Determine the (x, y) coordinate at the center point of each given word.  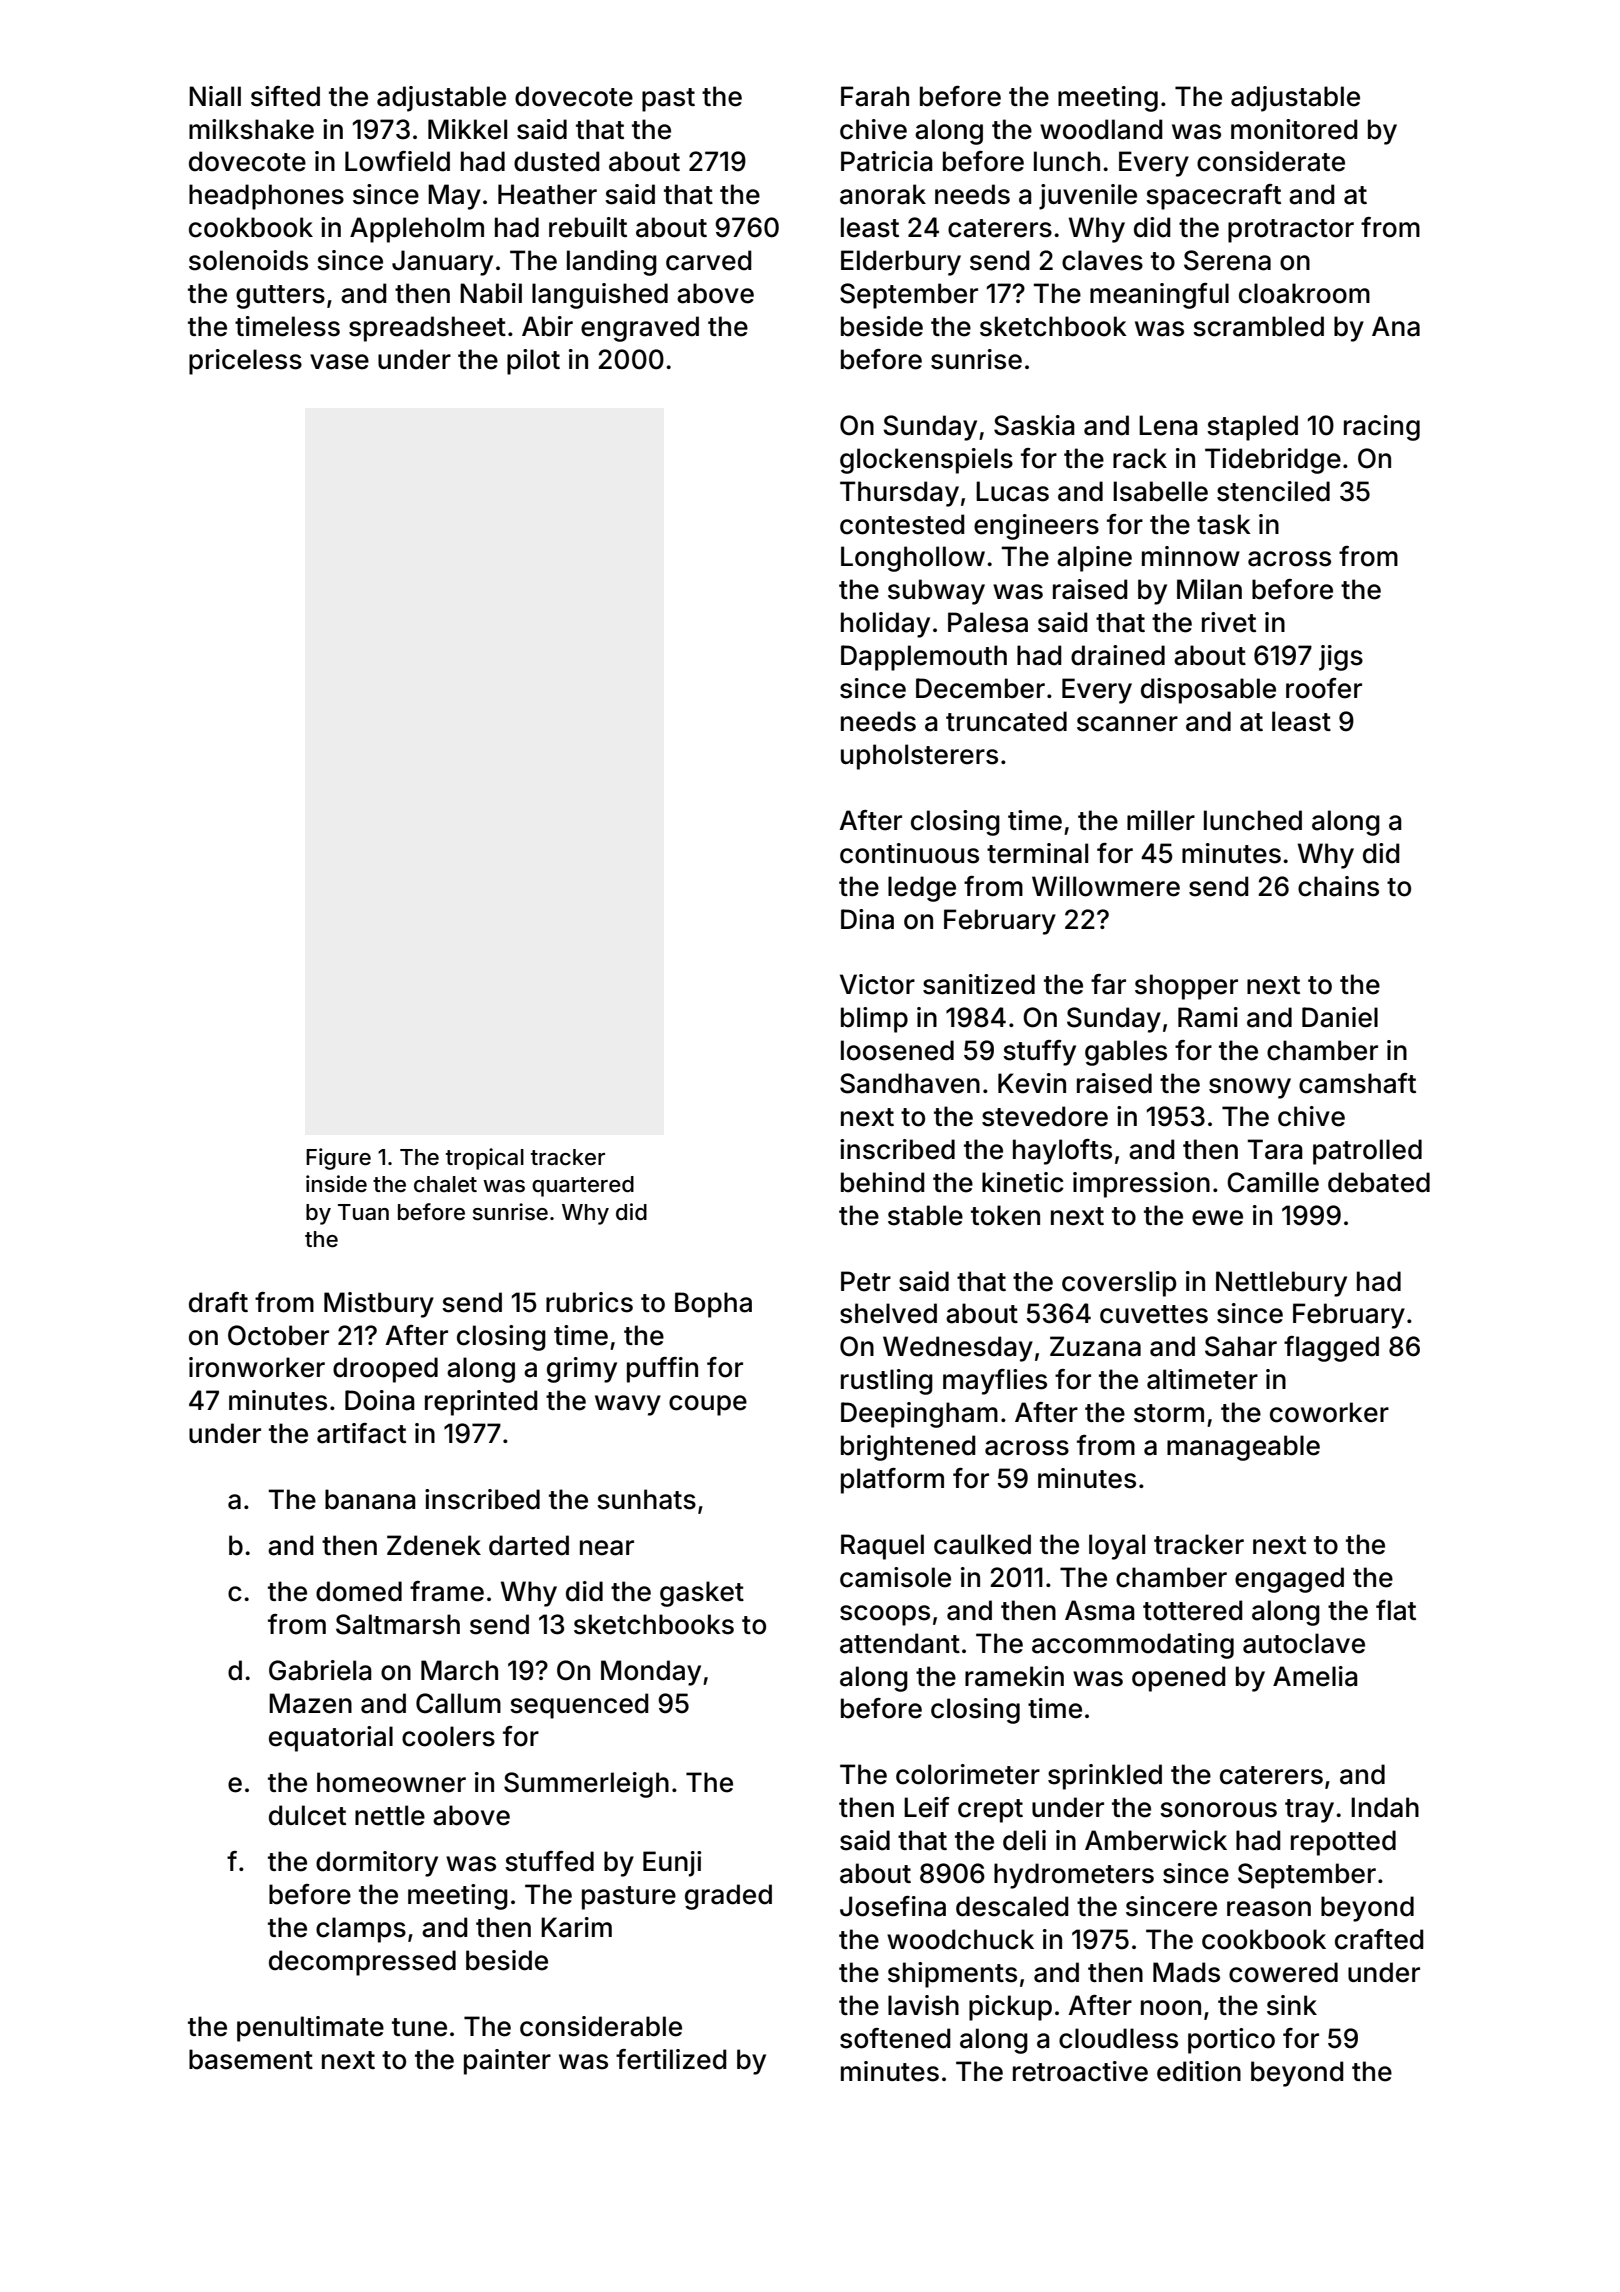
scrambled (1258, 326)
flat (1396, 1610)
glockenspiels (926, 461)
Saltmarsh (398, 1624)
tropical (485, 1159)
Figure (338, 1159)
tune (419, 2027)
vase (339, 362)
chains (1338, 886)
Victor (877, 984)
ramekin (1014, 1676)
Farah (875, 96)
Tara (1275, 1149)
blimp (874, 1020)
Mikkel (467, 129)
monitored (1294, 129)
